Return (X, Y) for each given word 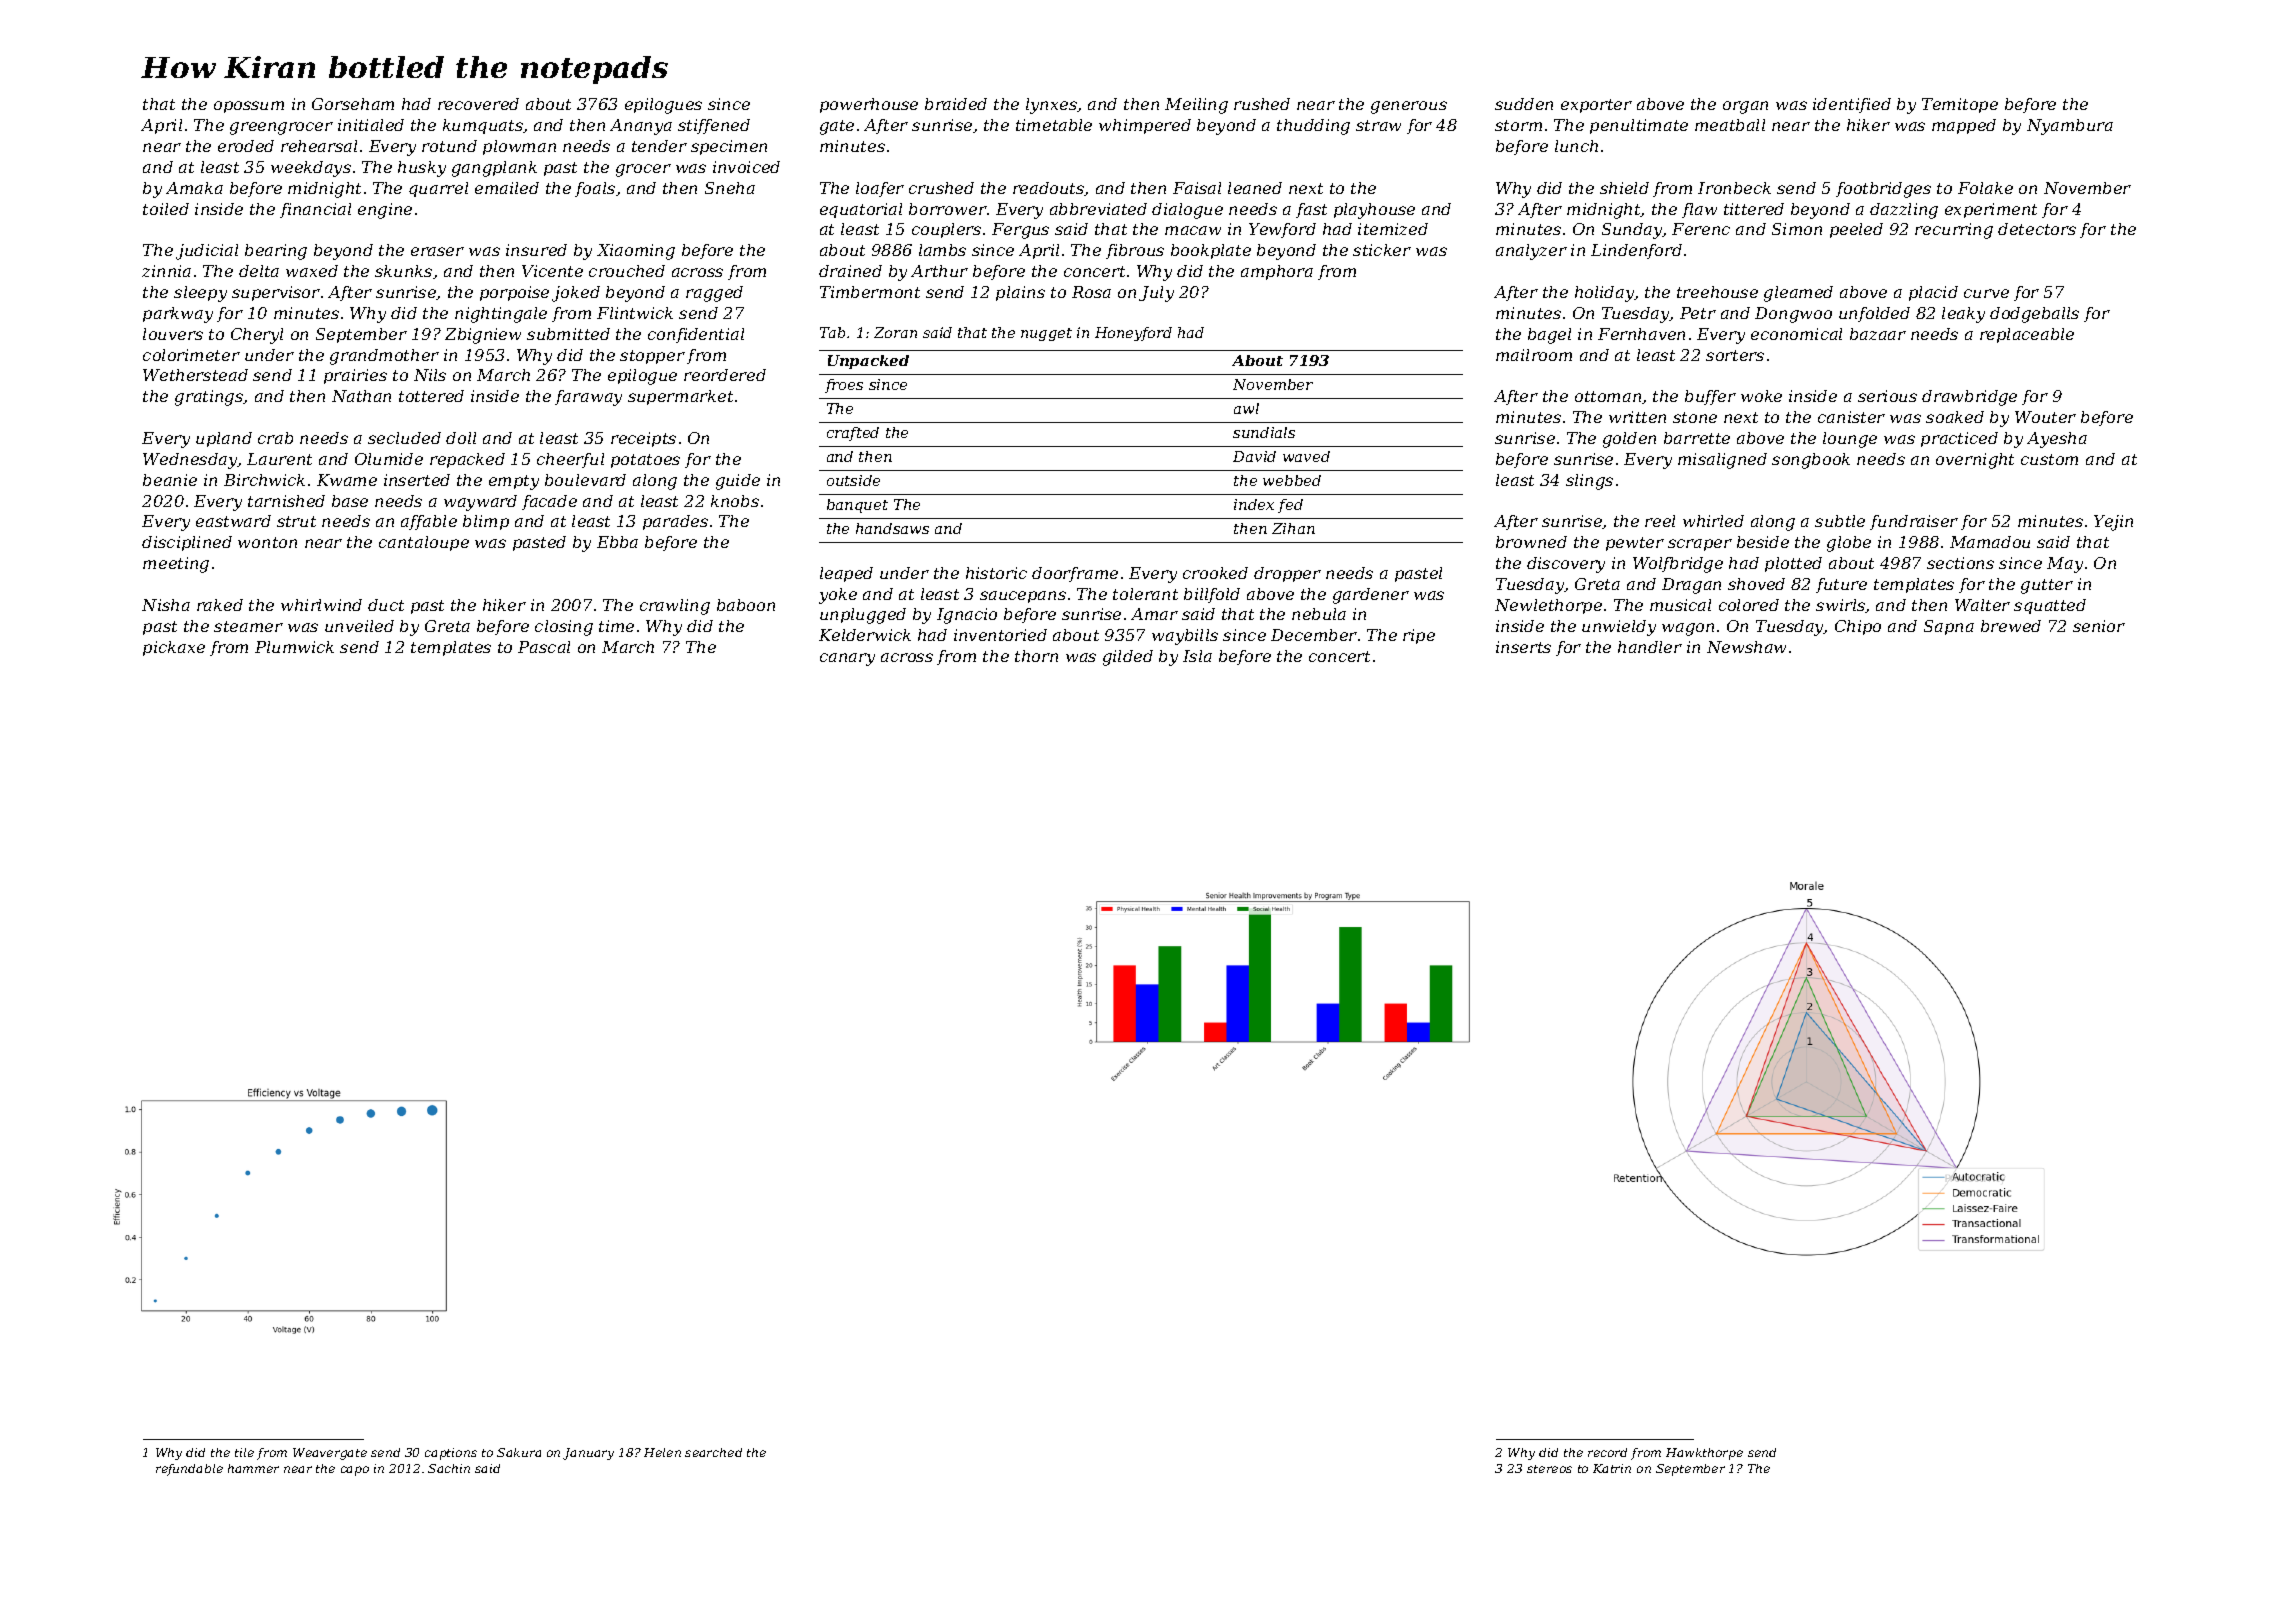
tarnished (286, 501)
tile (244, 1452)
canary (847, 659)
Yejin (2113, 523)
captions (451, 1454)
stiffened (714, 126)
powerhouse (869, 105)
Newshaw (1746, 647)
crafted (853, 434)
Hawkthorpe (1704, 1454)
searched (713, 1452)
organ (1745, 107)
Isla (1197, 656)
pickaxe (174, 648)
